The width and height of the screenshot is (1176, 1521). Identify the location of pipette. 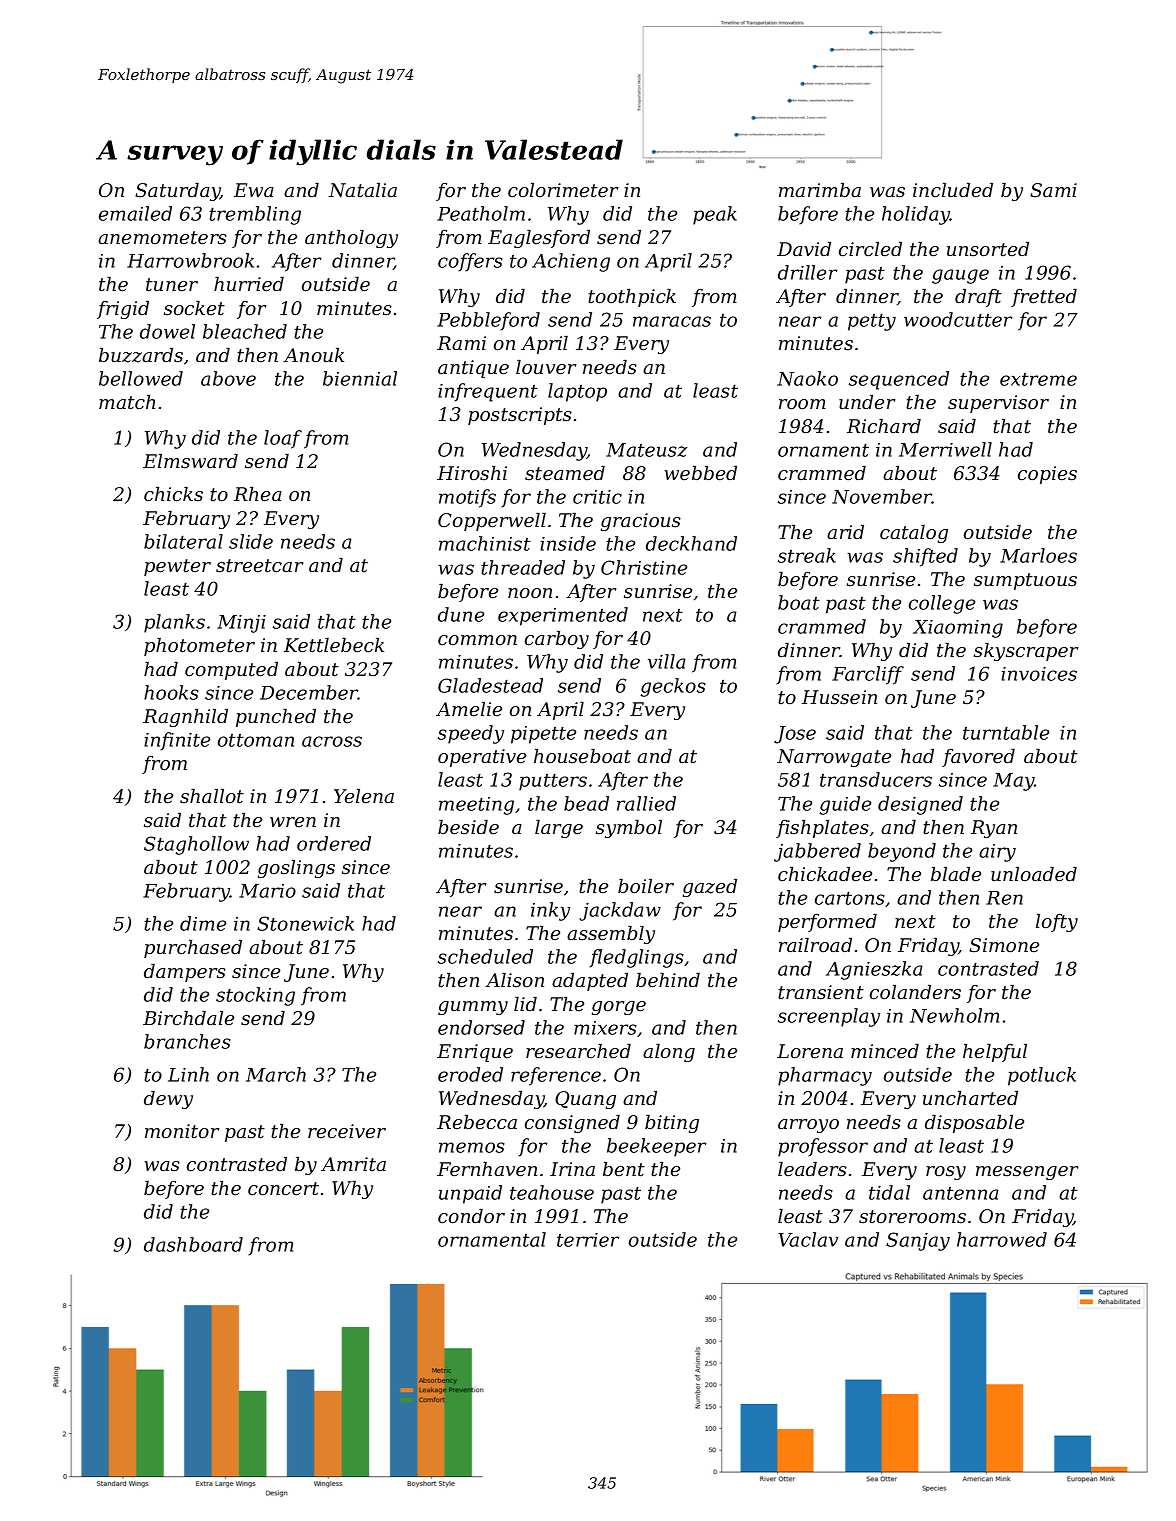
(543, 735).
